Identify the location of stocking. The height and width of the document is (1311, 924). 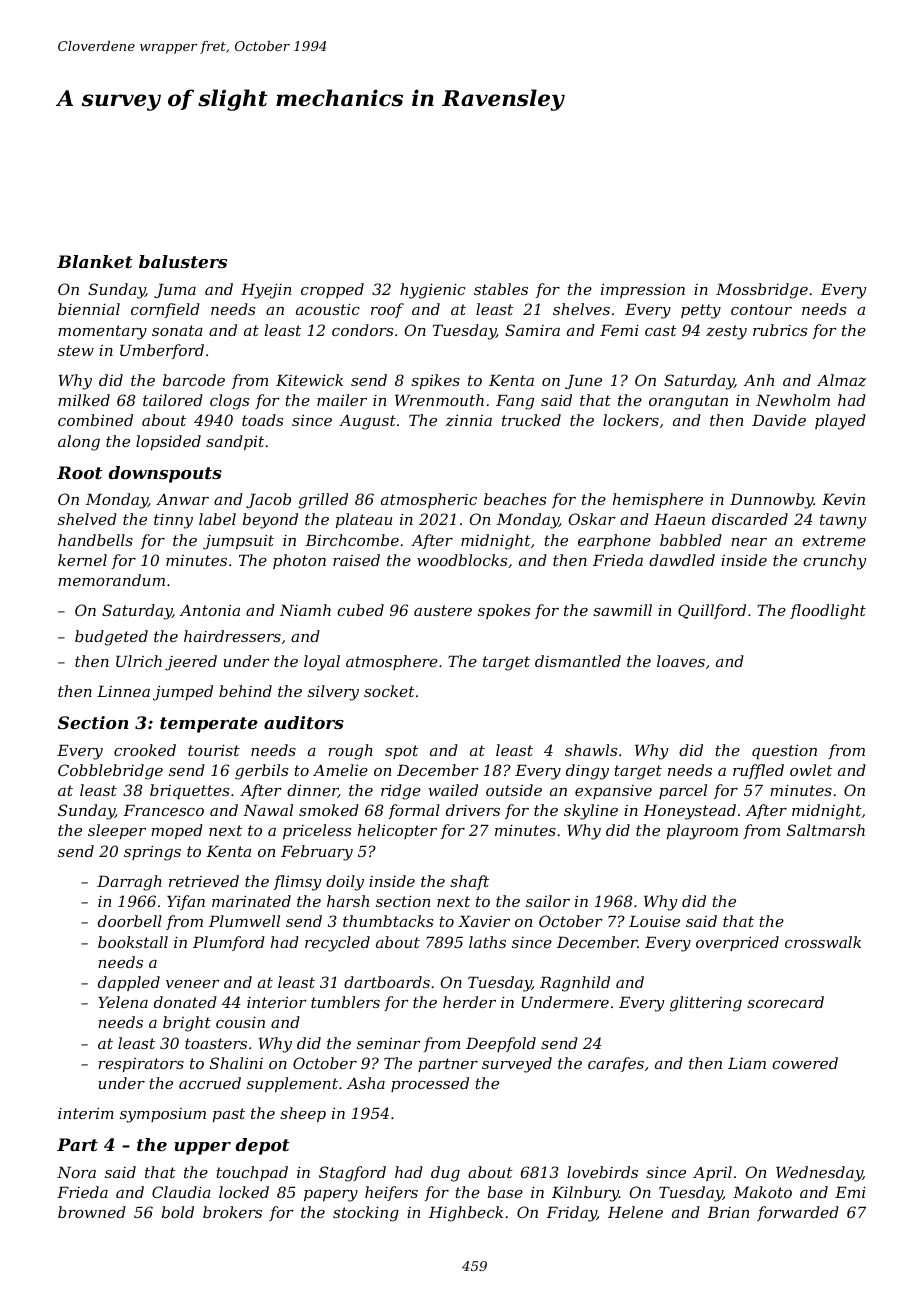
(366, 1214).
